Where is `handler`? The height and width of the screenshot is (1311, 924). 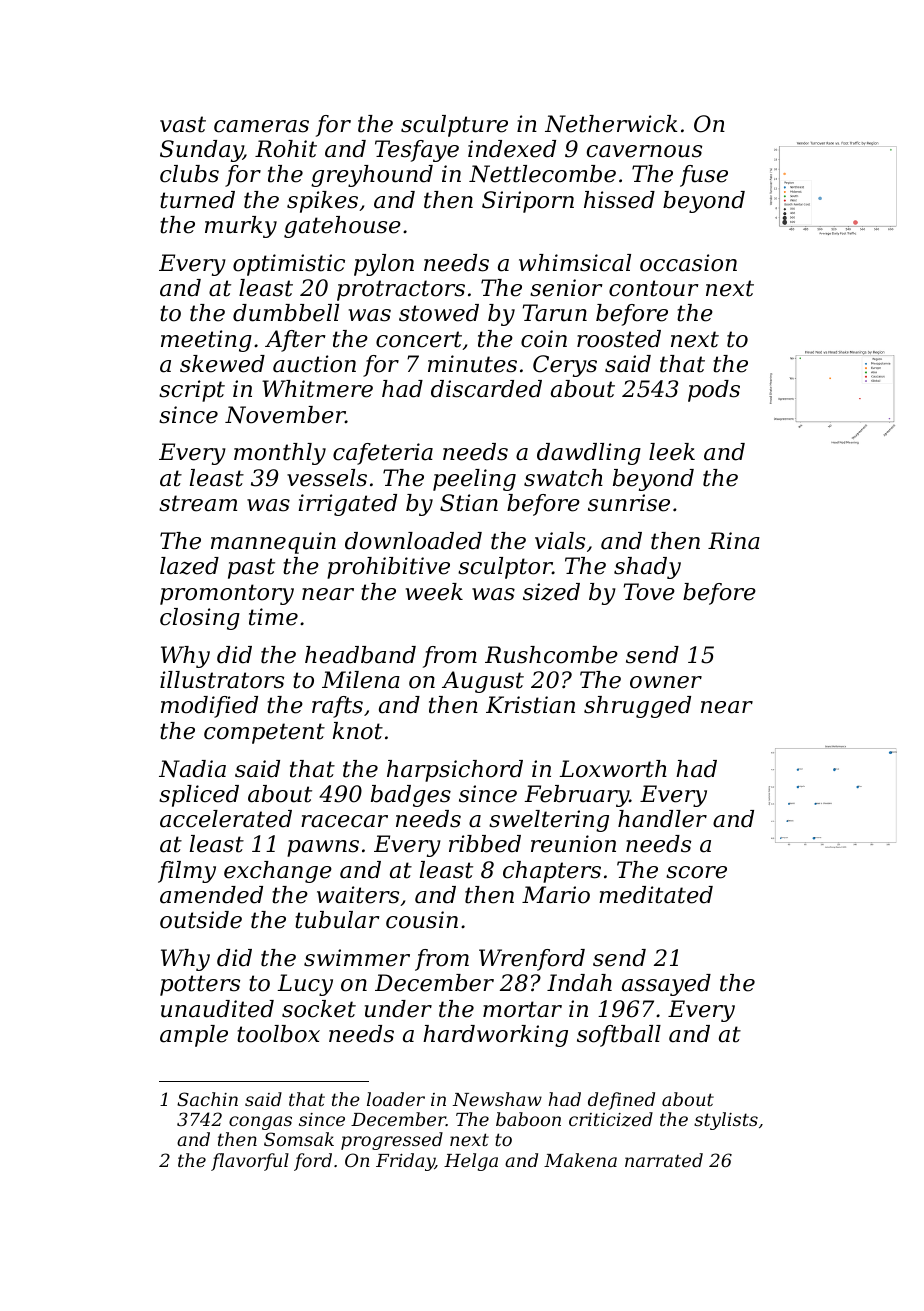 handler is located at coordinates (662, 819).
